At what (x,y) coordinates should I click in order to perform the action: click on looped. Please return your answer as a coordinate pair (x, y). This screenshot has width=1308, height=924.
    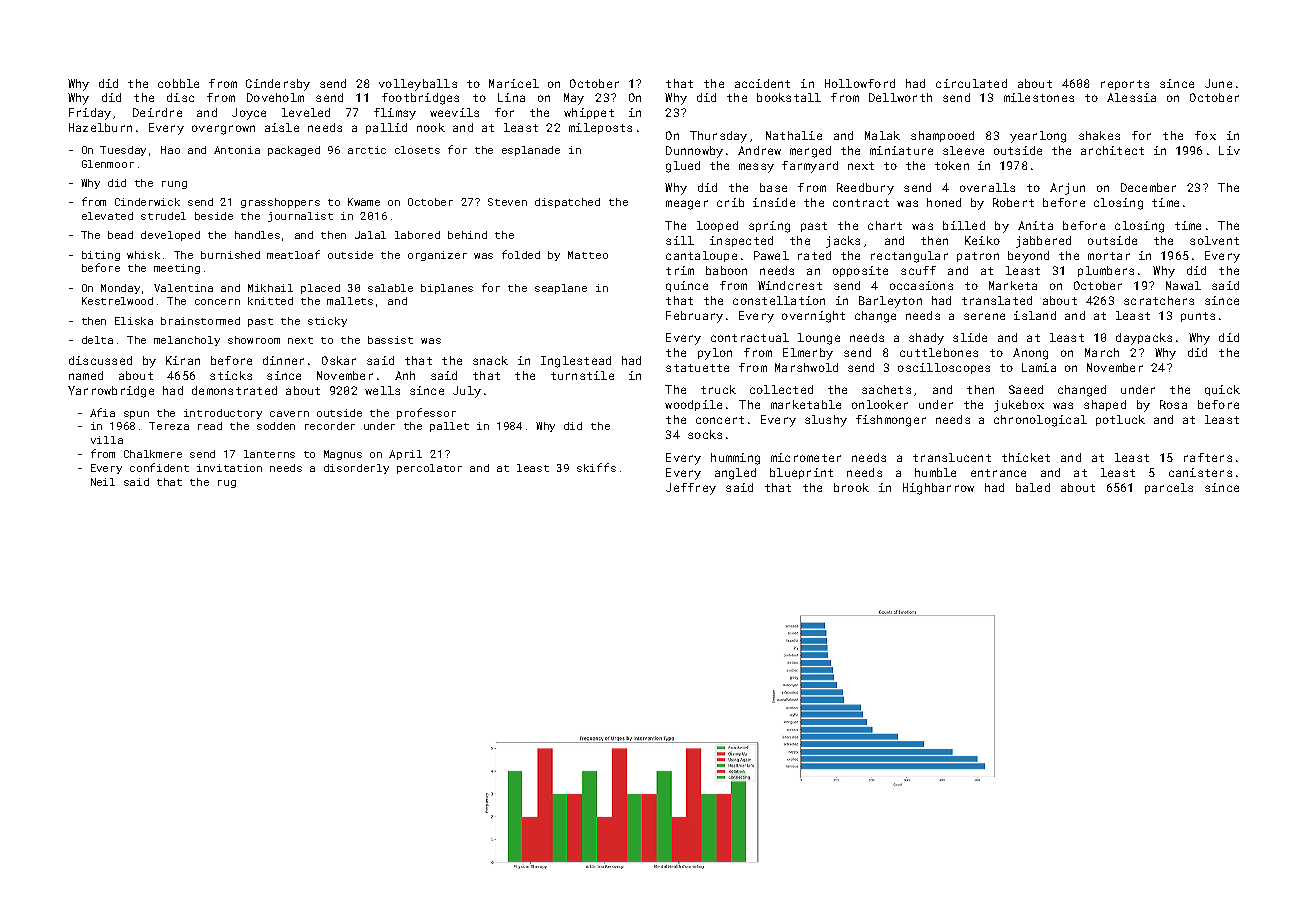
    Looking at the image, I should click on (717, 226).
